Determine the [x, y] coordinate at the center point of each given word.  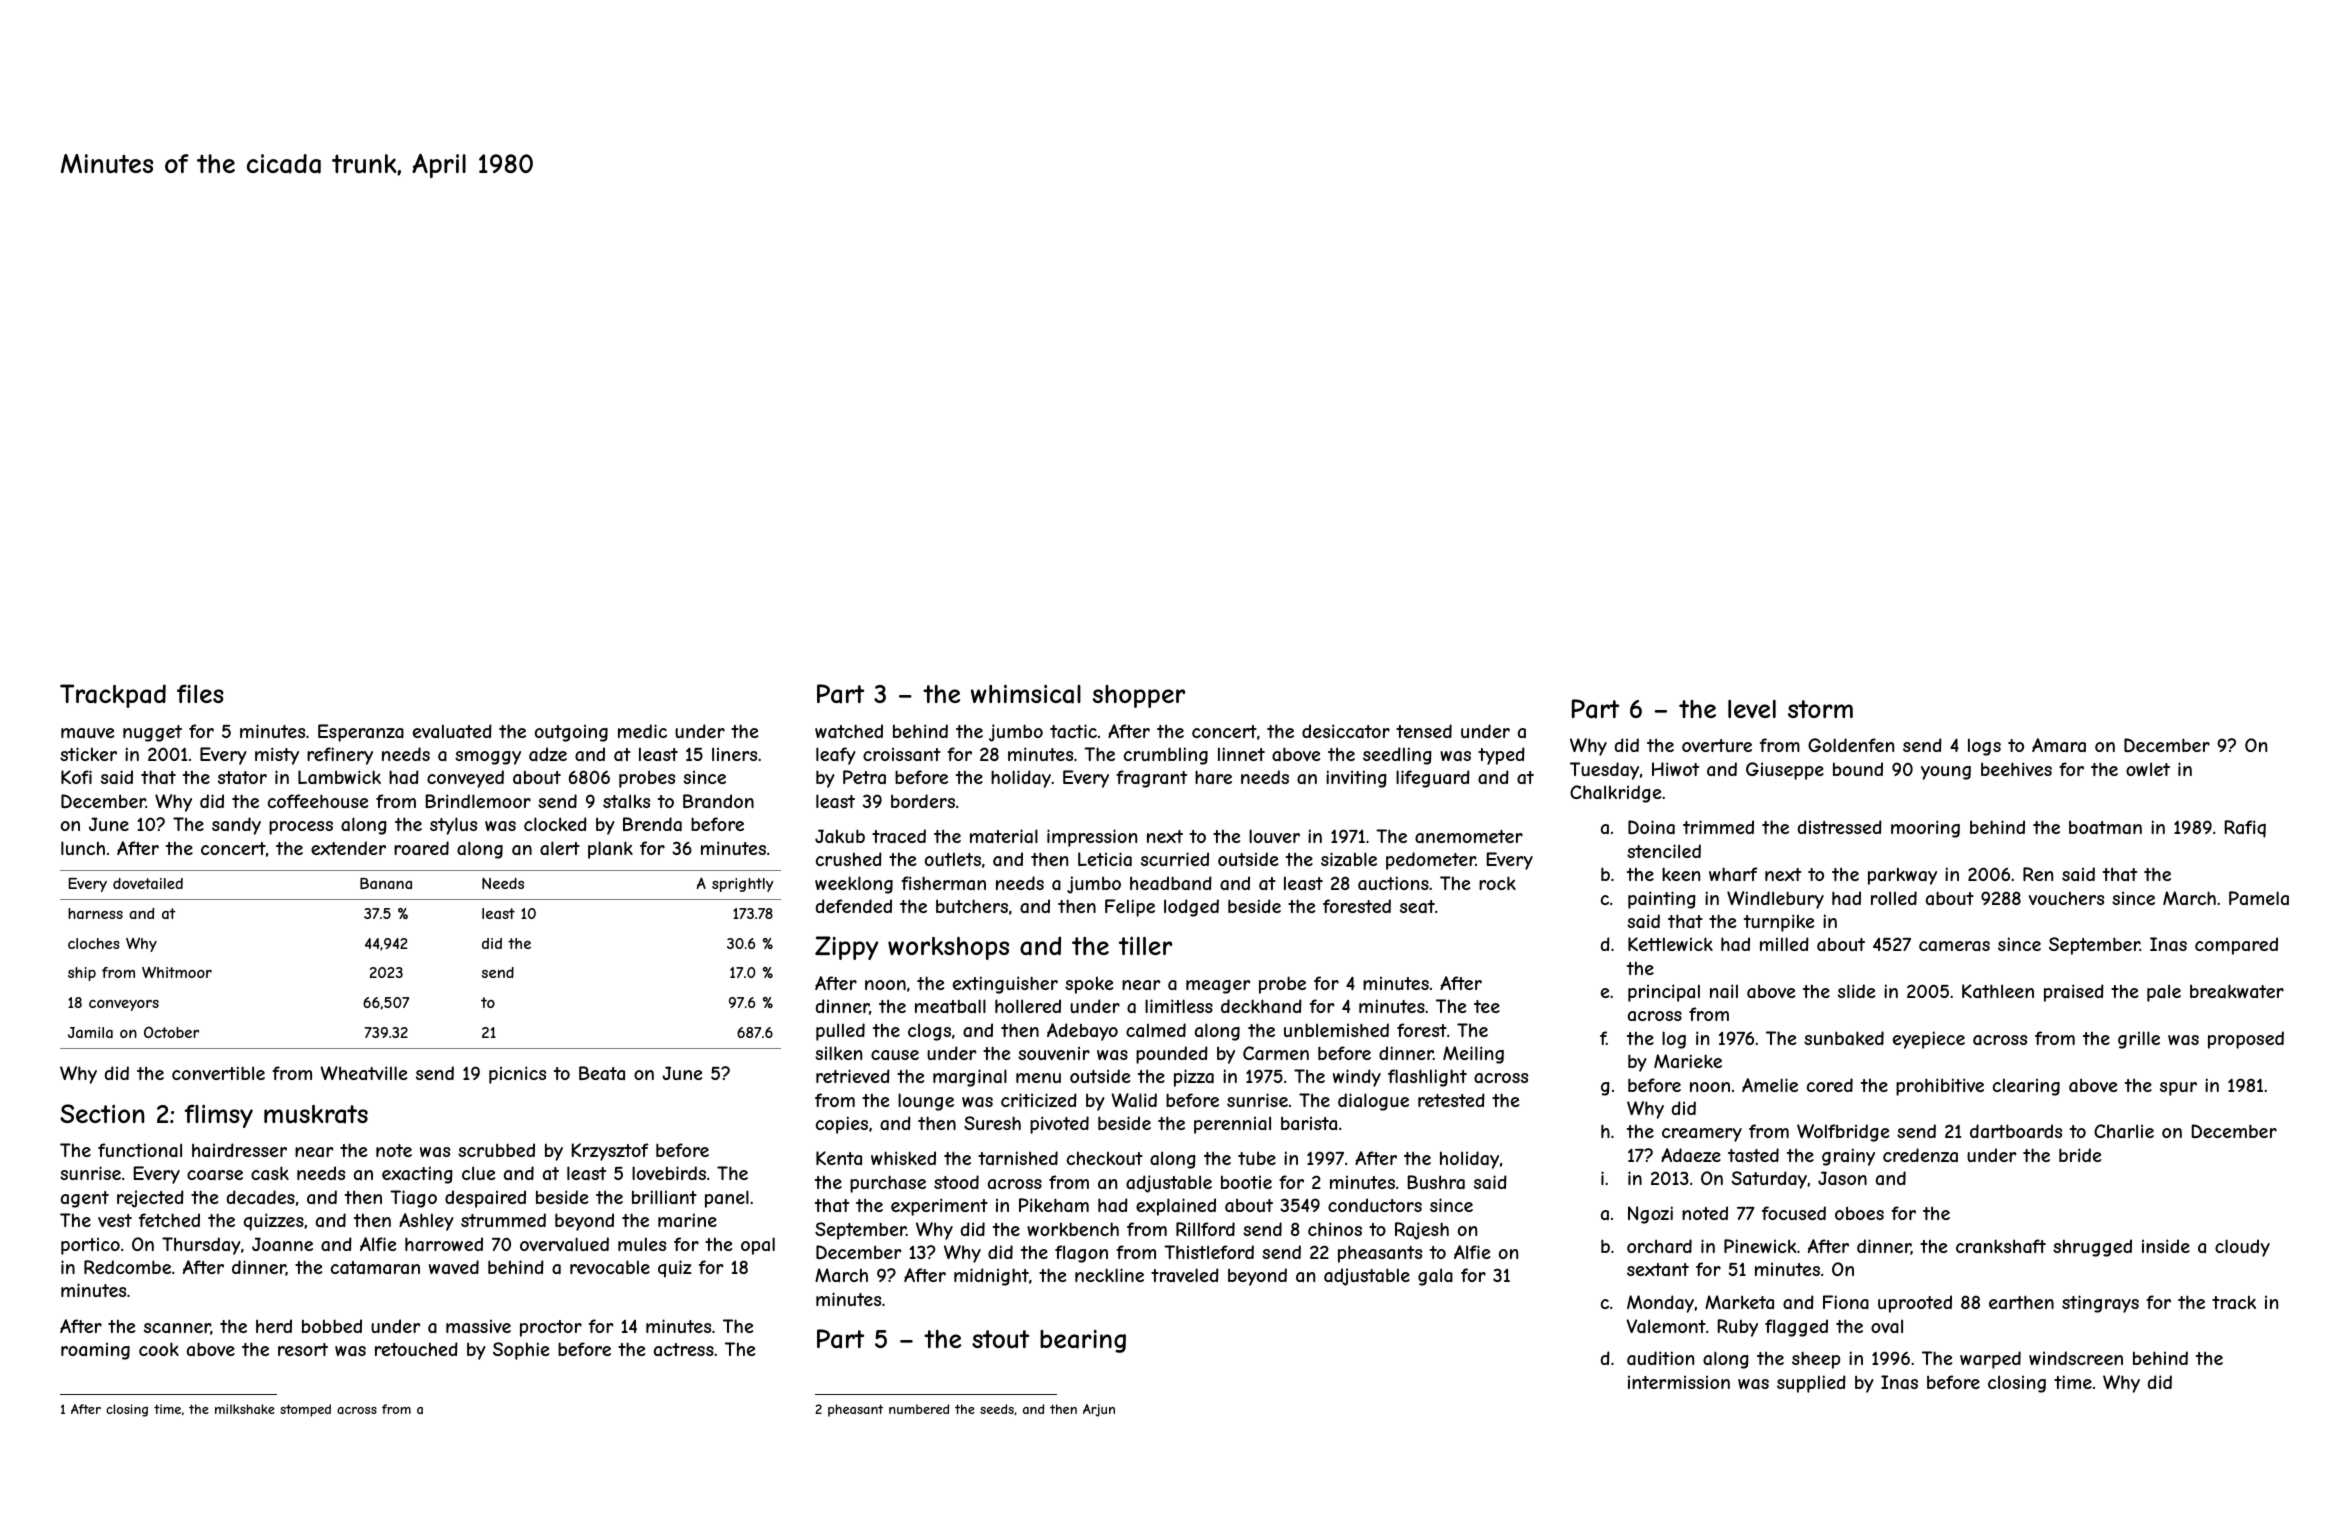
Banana [386, 883]
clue [478, 1173]
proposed [2246, 1040]
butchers [972, 906]
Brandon [718, 801]
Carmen [1276, 1053]
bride [2080, 1155]
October [171, 1032]
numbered [919, 1409]
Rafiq [2245, 829]
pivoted [1059, 1125]
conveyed [465, 779]
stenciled [1664, 851]
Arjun [1099, 1410]
